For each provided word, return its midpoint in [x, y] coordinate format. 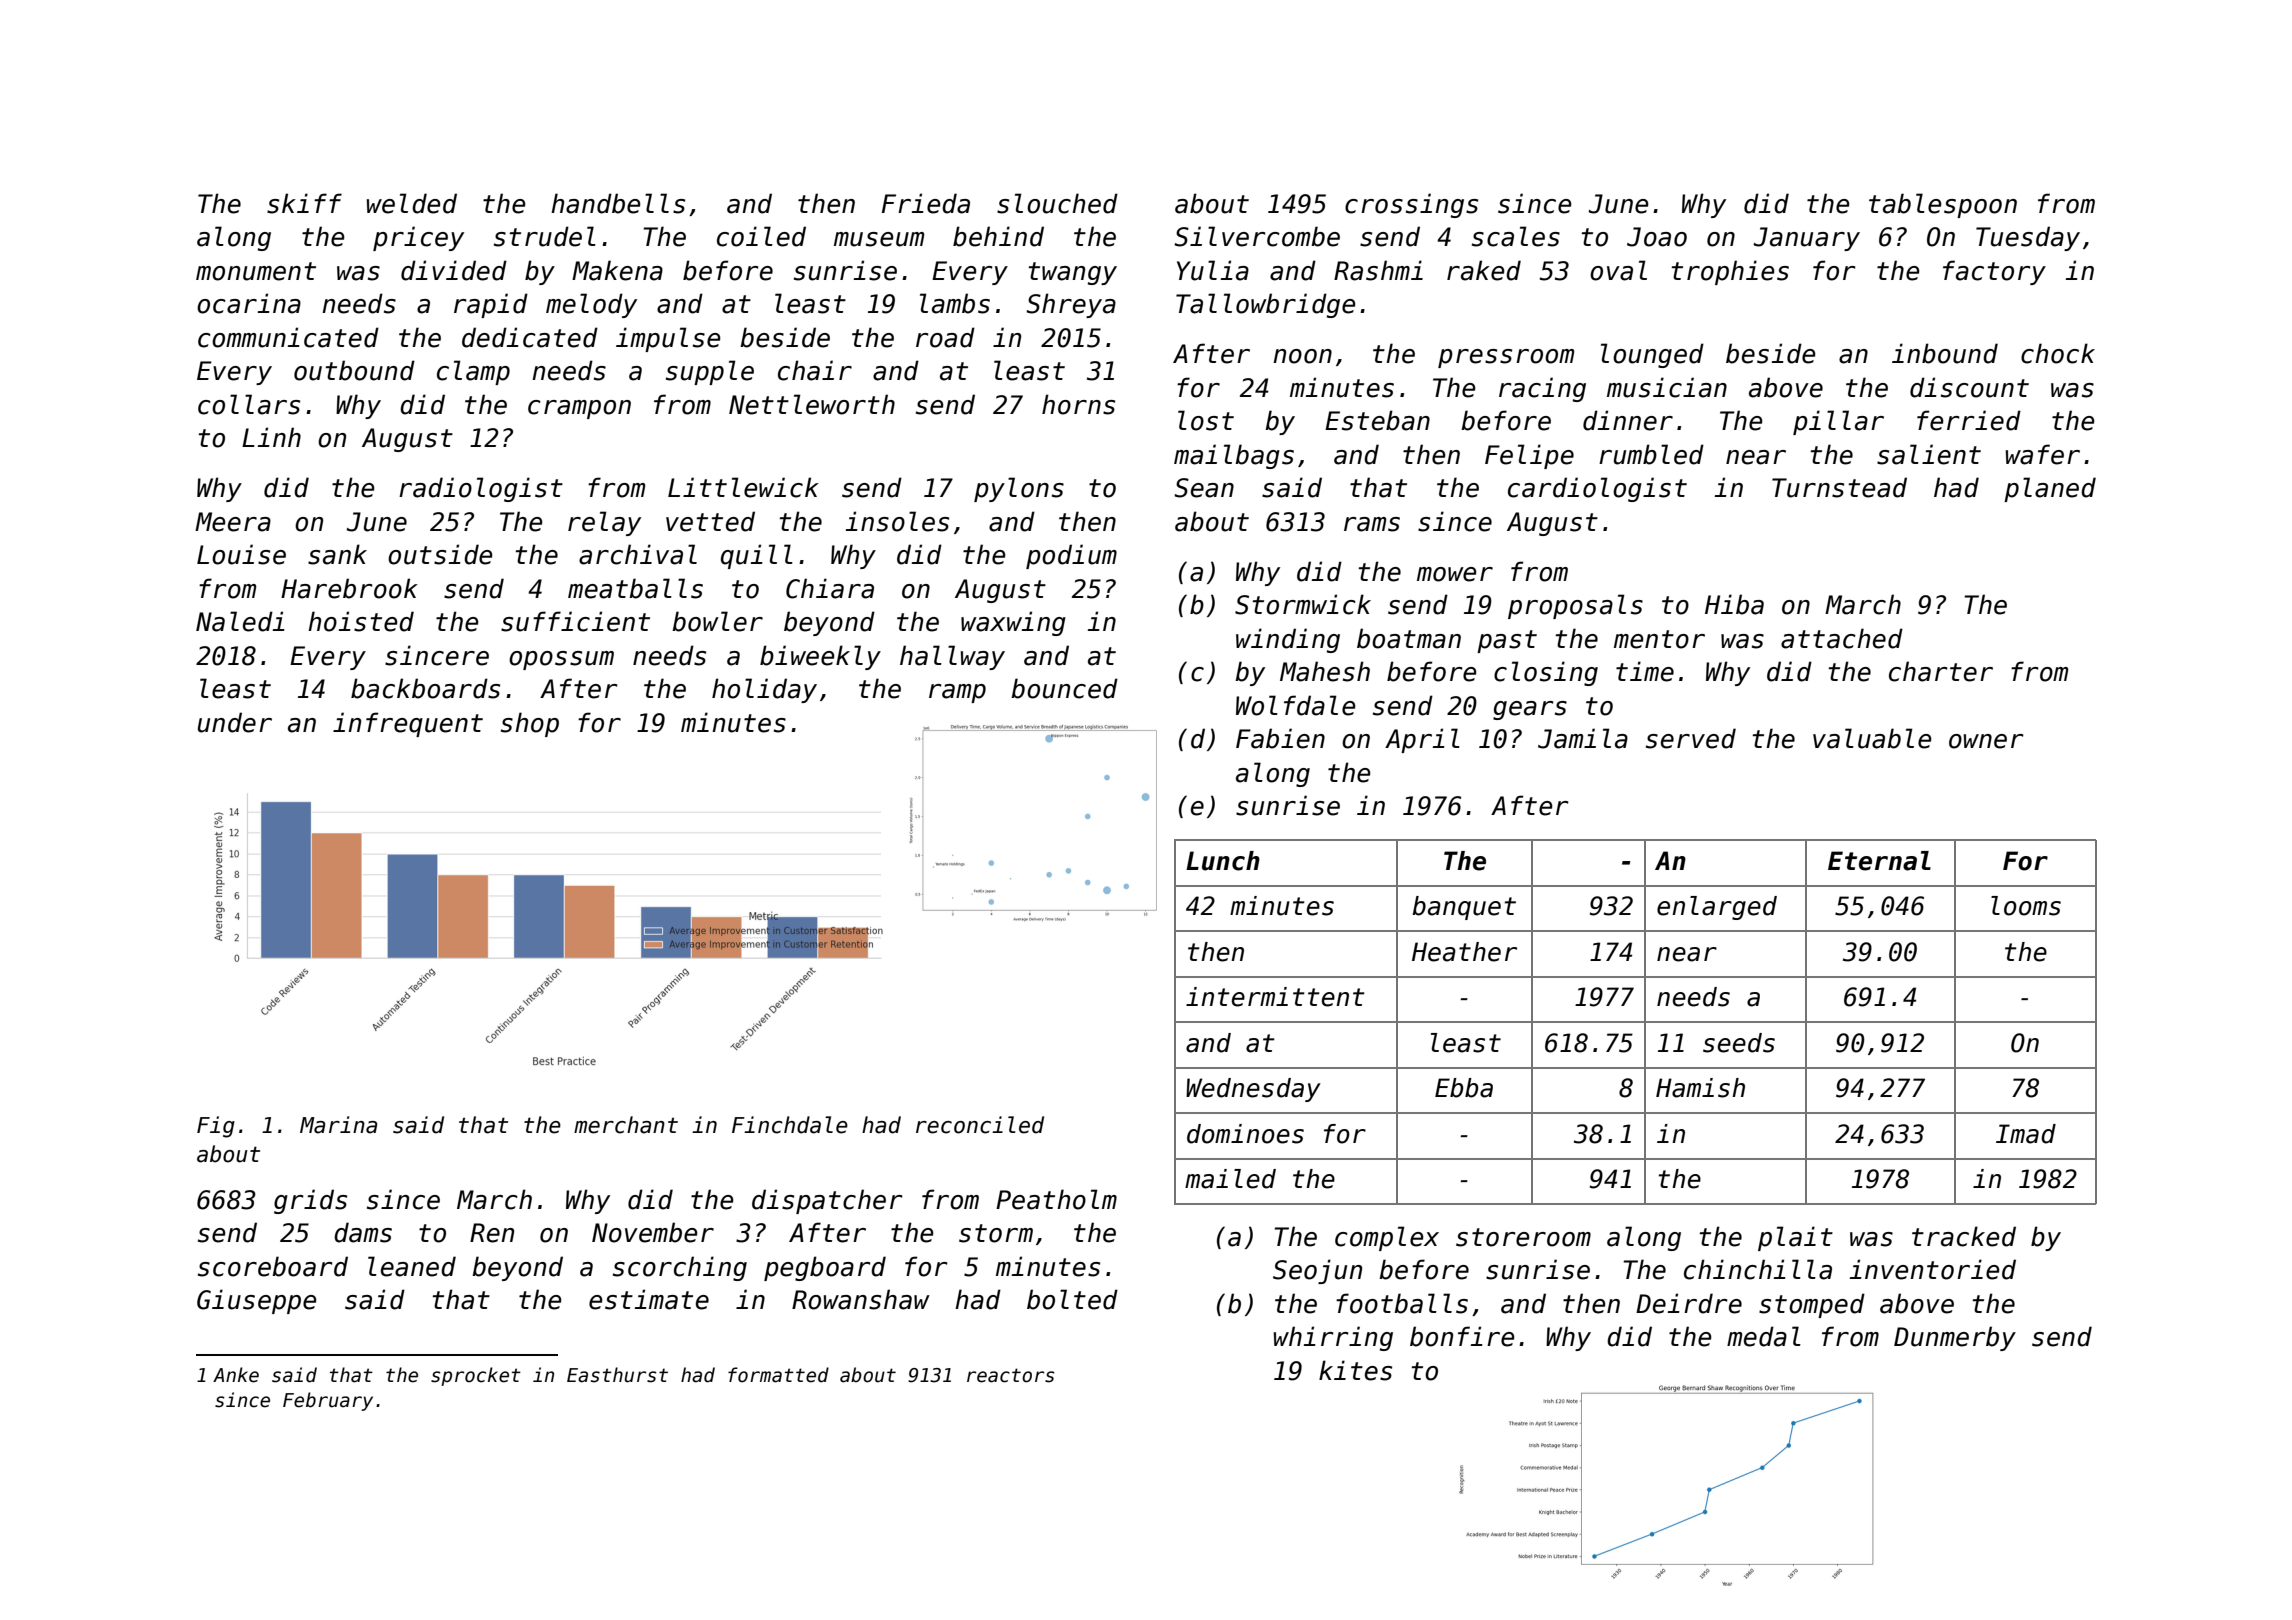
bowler [717, 621]
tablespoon [1943, 205]
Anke [236, 1375]
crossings [1411, 205]
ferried [1969, 420]
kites [1355, 1370]
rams [1372, 524]
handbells [618, 203]
